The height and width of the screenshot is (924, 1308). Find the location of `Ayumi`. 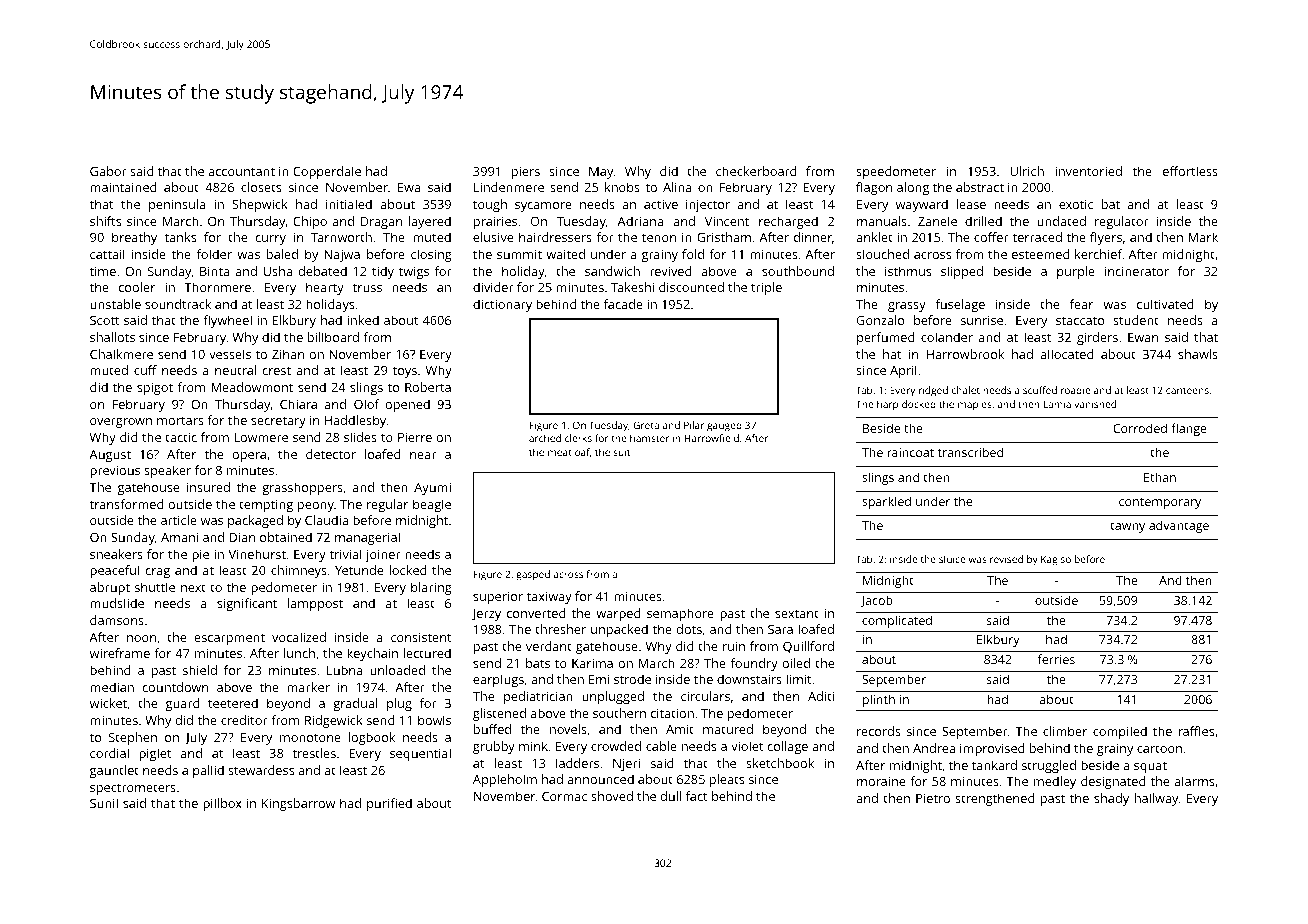

Ayumi is located at coordinates (432, 489).
